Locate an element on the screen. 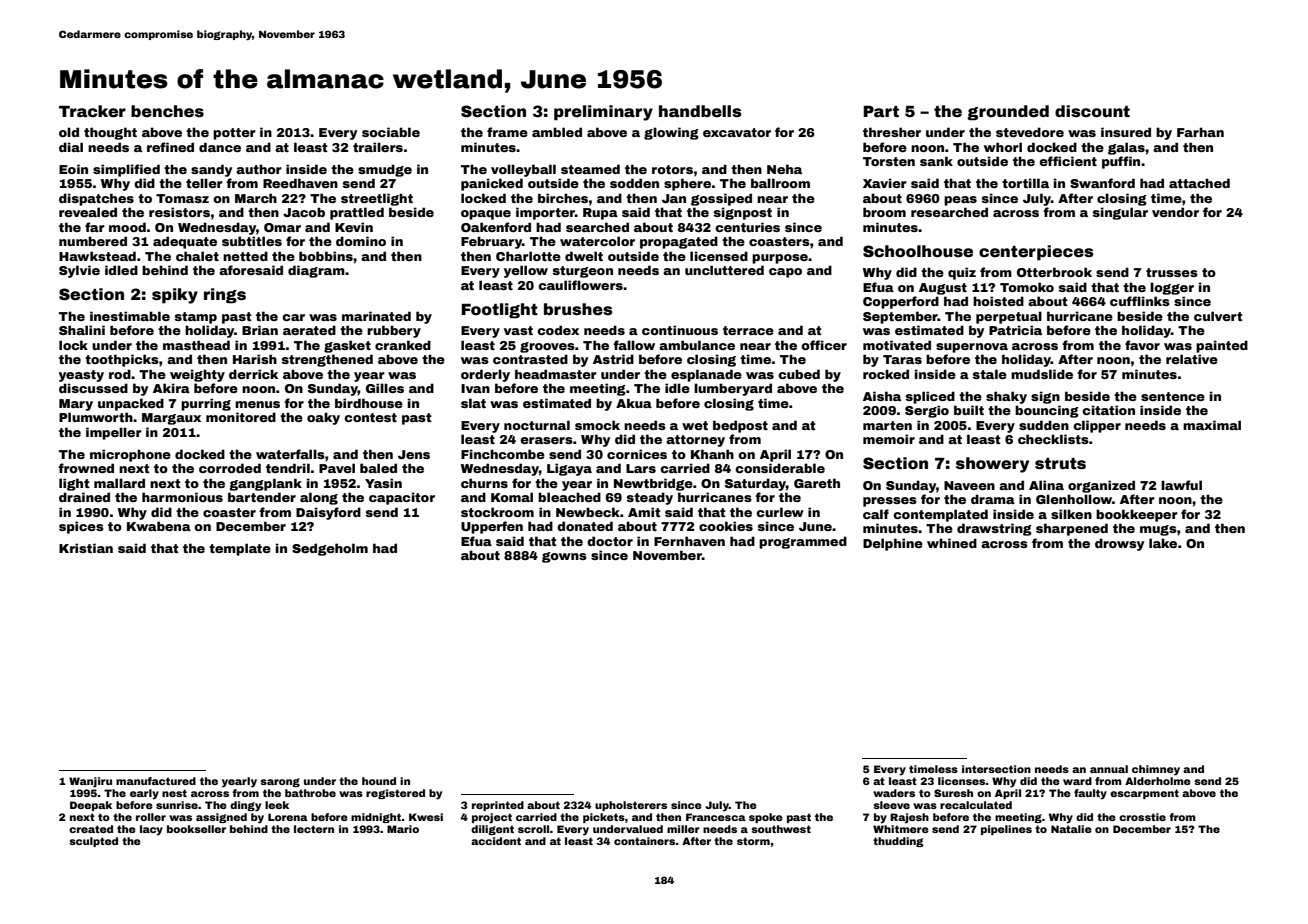 Image resolution: width=1308 pixels, height=924 pixels. attached is located at coordinates (1199, 183).
